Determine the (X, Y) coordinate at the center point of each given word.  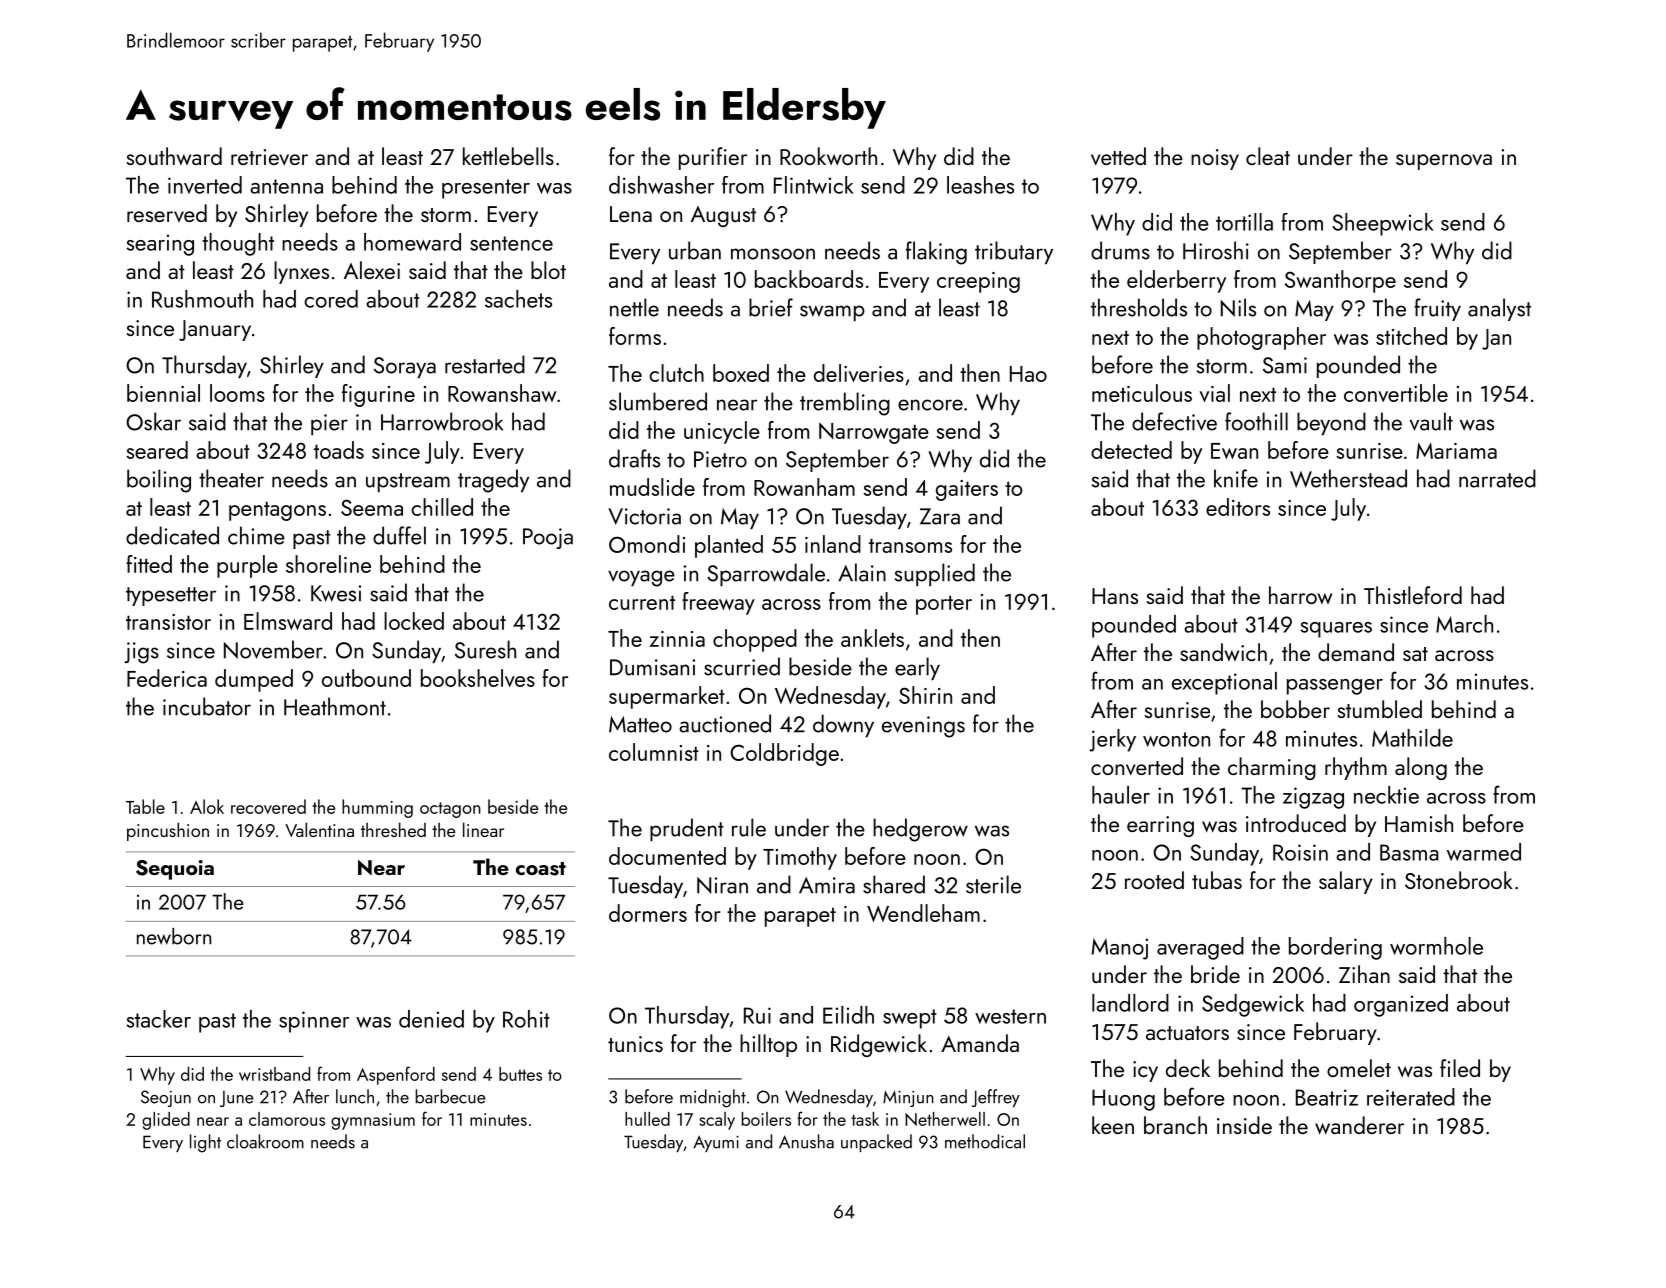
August (723, 216)
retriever (269, 157)
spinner (314, 1022)
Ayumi (716, 1143)
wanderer (1359, 1125)
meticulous (1142, 393)
